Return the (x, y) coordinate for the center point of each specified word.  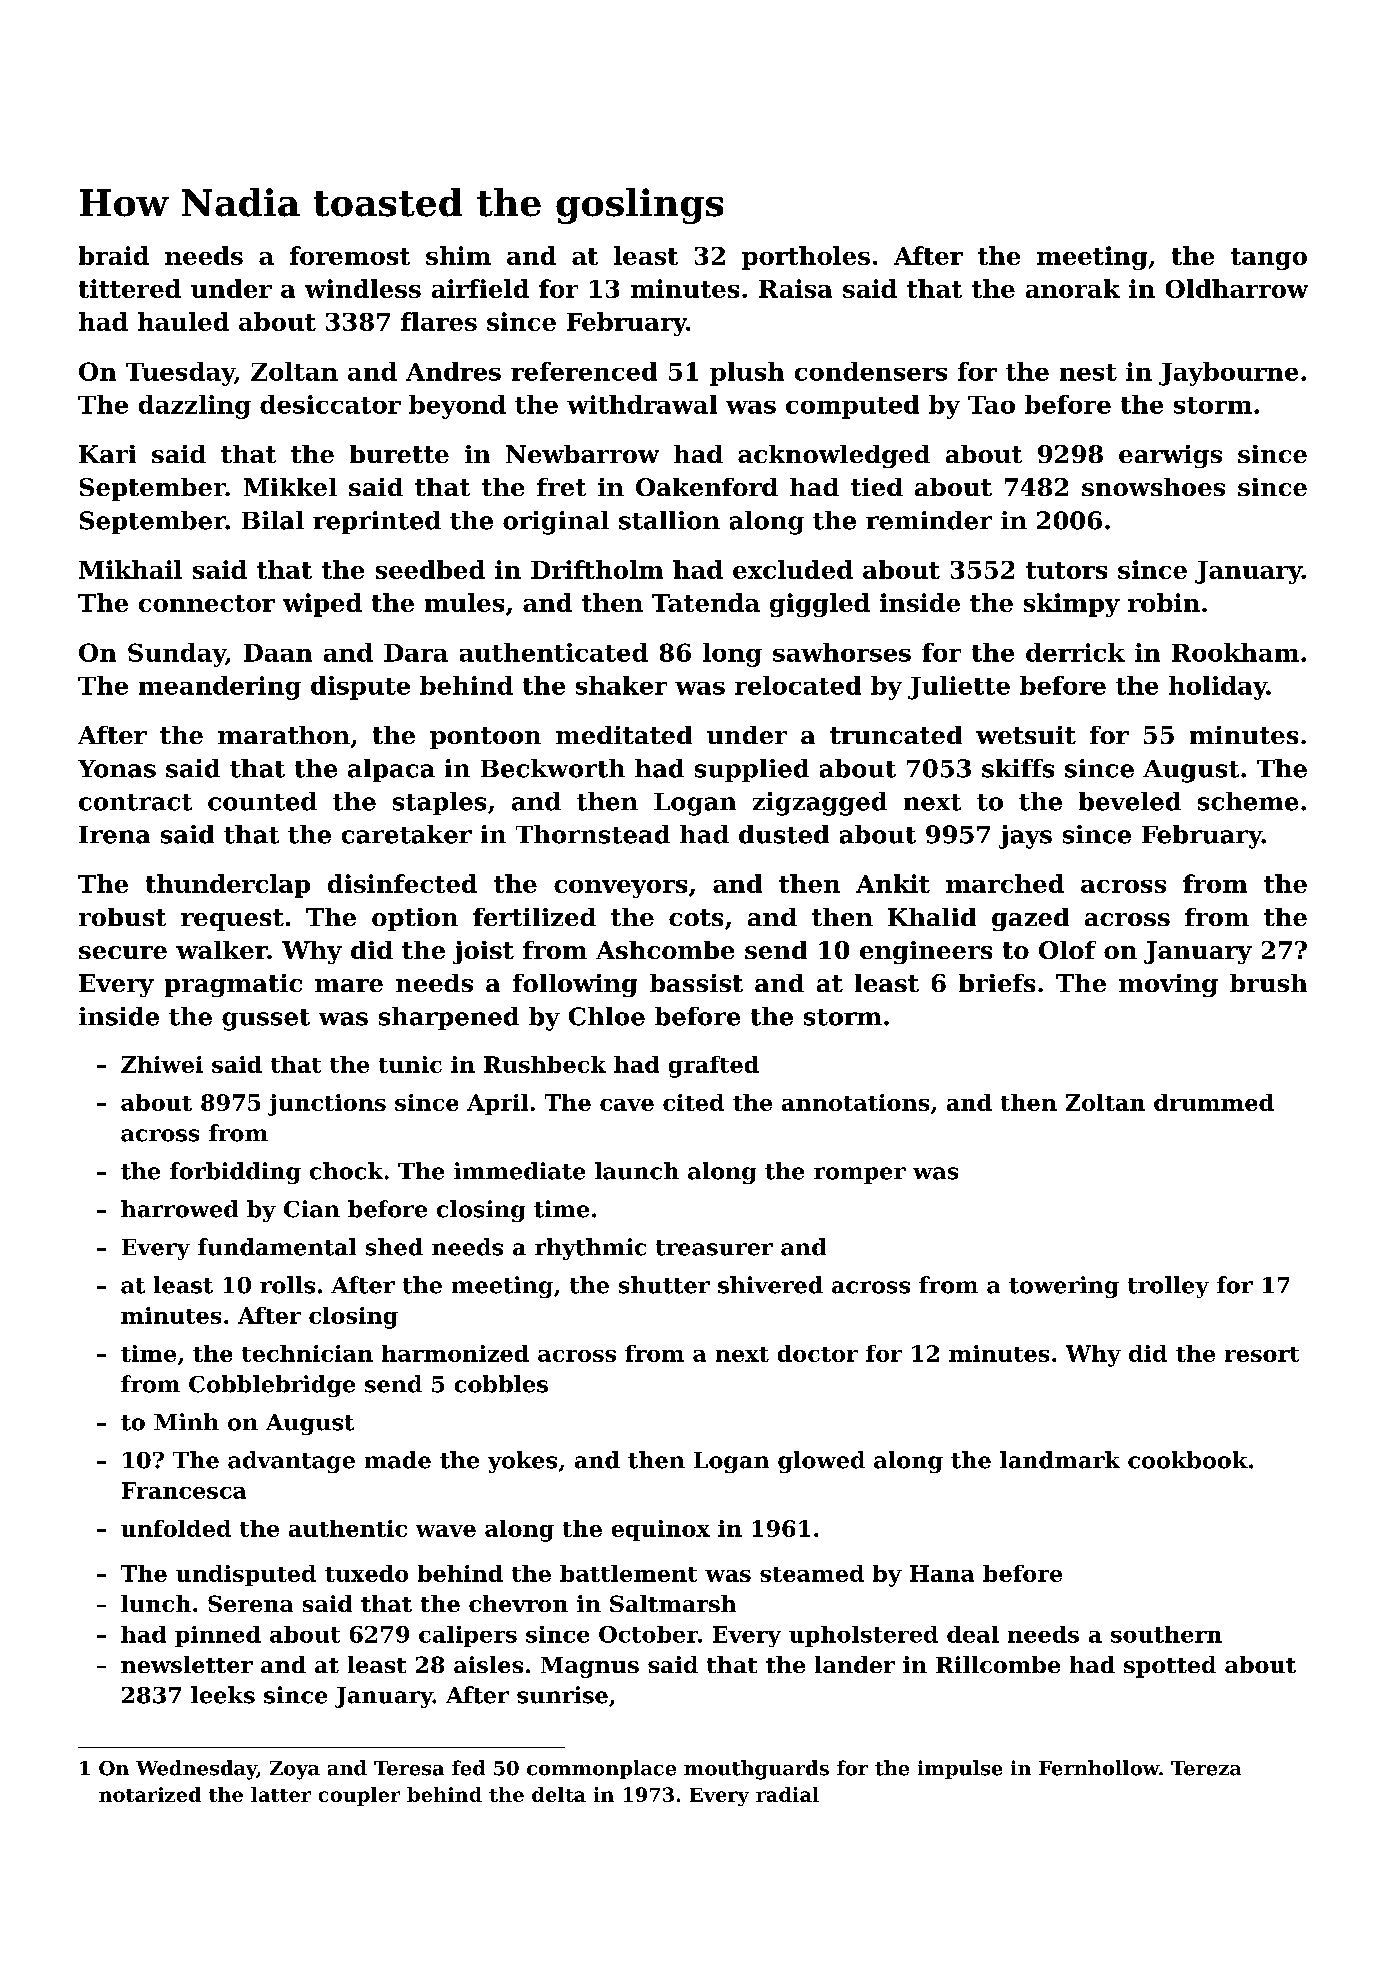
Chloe (607, 1016)
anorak (1073, 288)
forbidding (235, 1173)
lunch (156, 1603)
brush (1268, 983)
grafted (714, 1067)
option (415, 919)
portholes (806, 258)
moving (1168, 985)
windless (363, 288)
